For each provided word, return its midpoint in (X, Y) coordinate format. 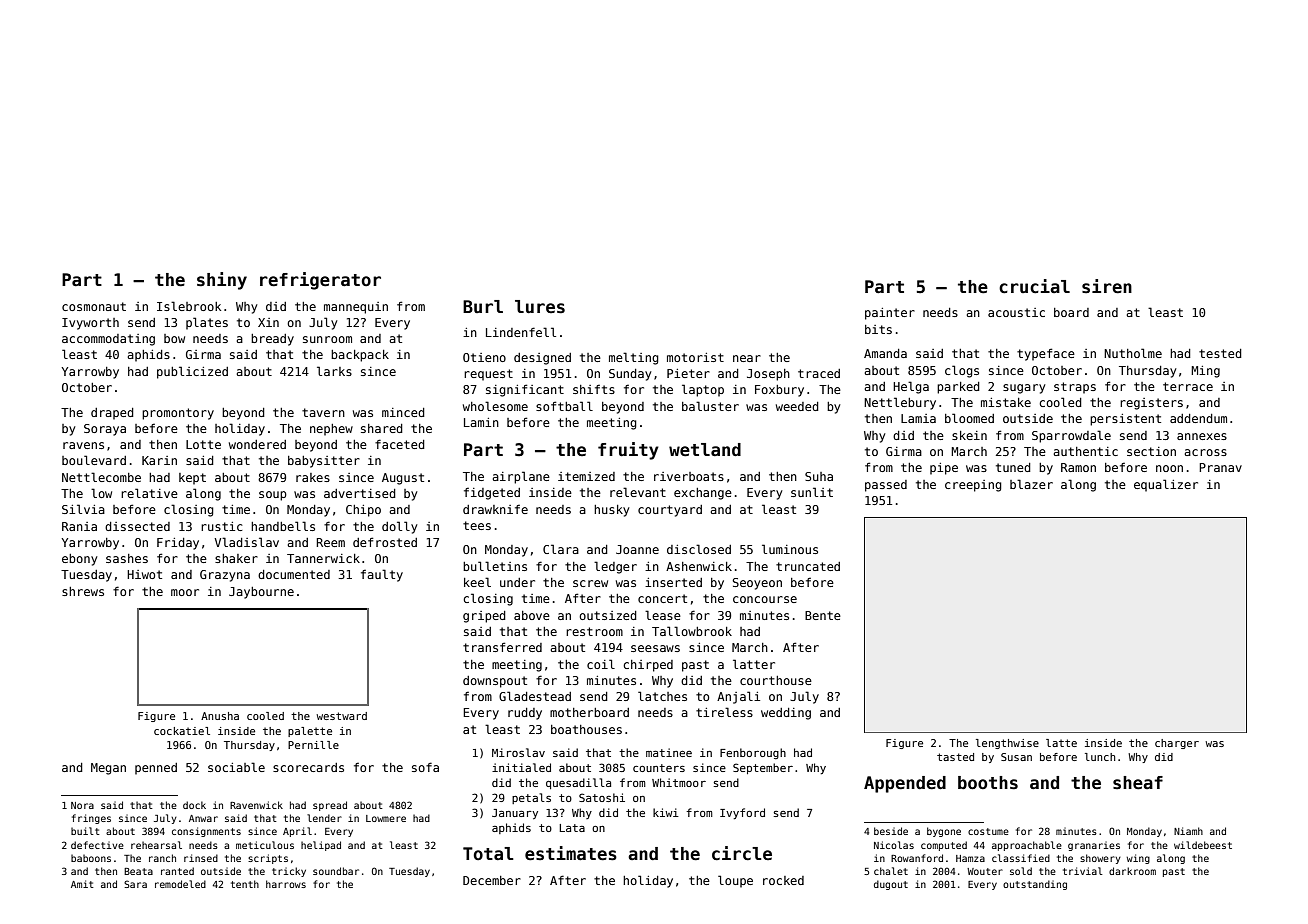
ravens (83, 445)
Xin (268, 322)
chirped (648, 666)
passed (886, 486)
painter (890, 314)
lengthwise (1007, 744)
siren (1107, 286)
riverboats (689, 476)
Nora (82, 805)
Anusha (220, 716)
